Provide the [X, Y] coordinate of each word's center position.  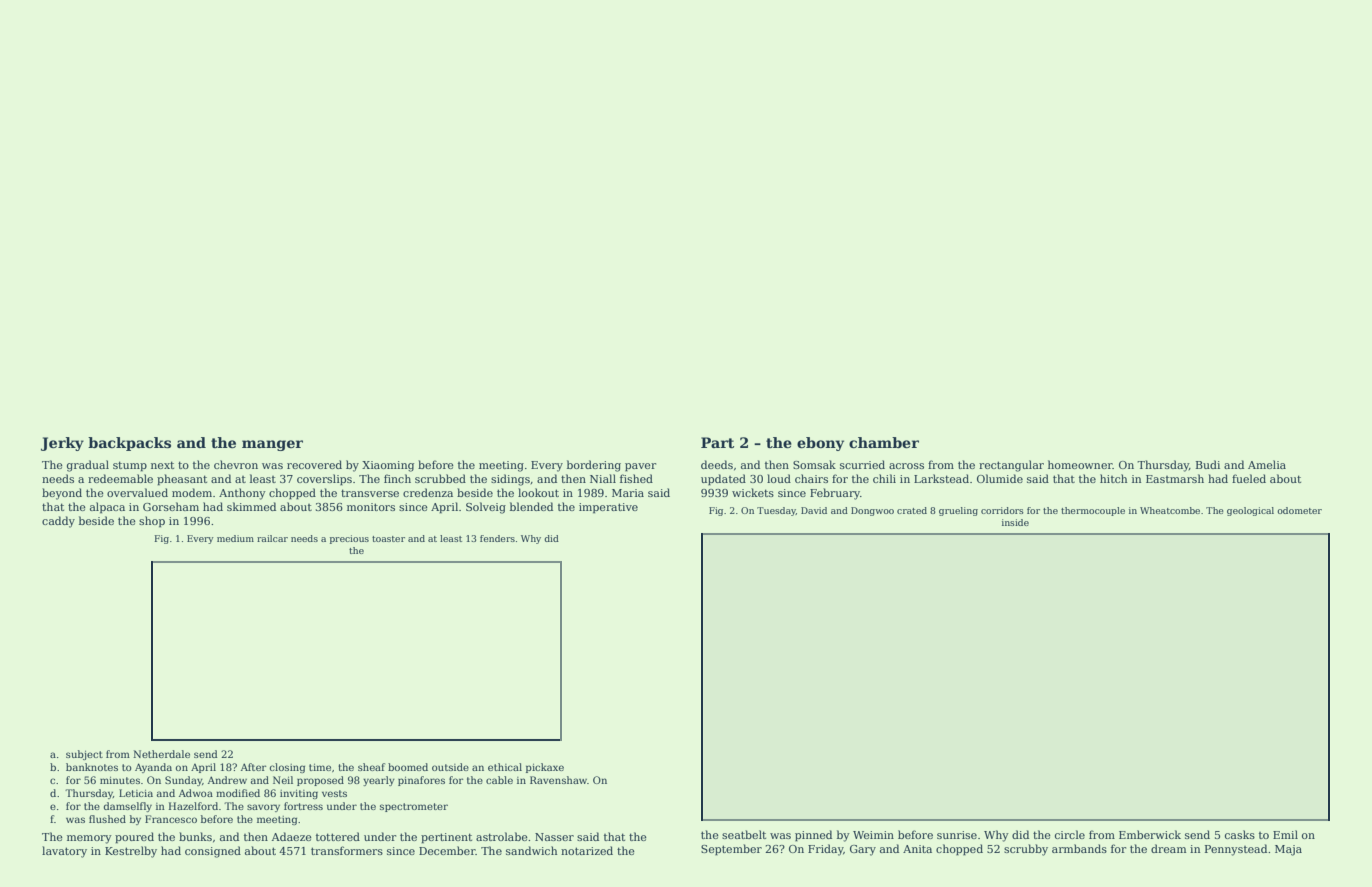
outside [450, 767]
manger [272, 445]
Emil [1285, 834]
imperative [608, 508]
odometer [1299, 510]
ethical [505, 767]
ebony [820, 444]
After [253, 767]
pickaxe [545, 768]
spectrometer [414, 807]
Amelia [1267, 464]
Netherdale [161, 754]
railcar [272, 538]
